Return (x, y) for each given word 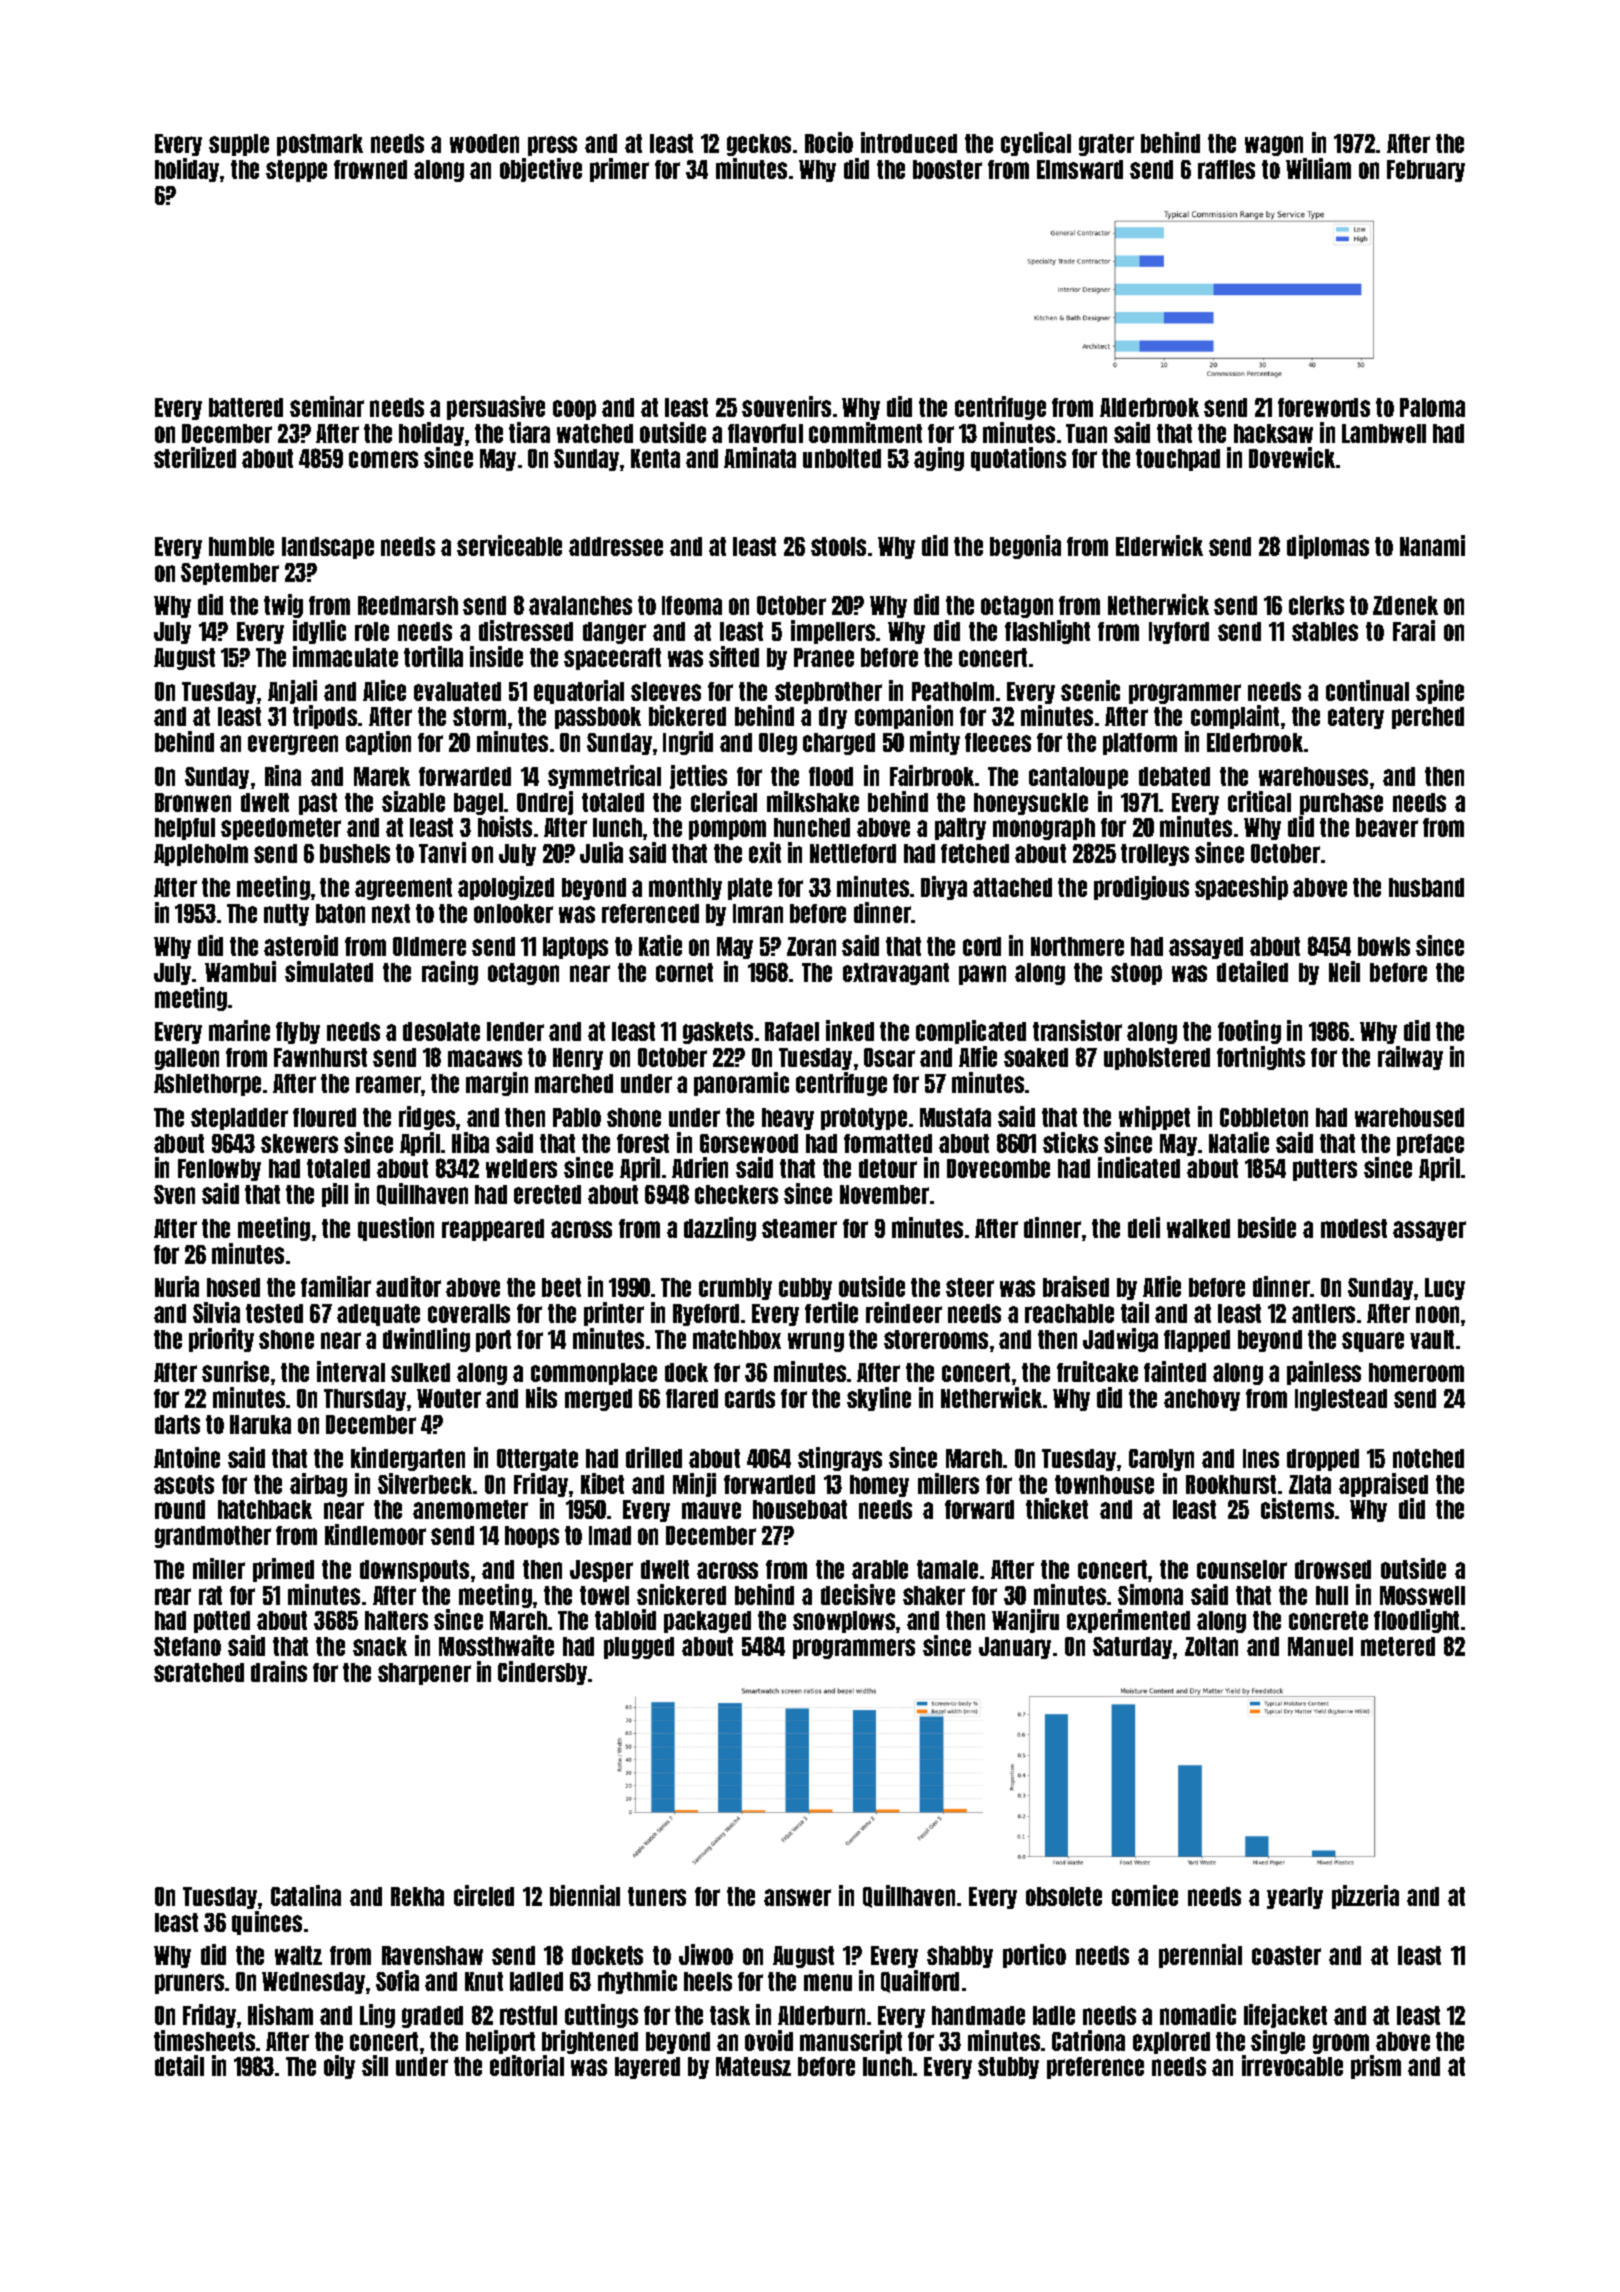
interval (351, 1371)
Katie (660, 945)
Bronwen (193, 802)
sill (375, 2065)
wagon (1274, 146)
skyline (879, 1399)
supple (239, 145)
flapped (1197, 1341)
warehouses (1313, 776)
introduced (909, 142)
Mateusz (753, 2066)
